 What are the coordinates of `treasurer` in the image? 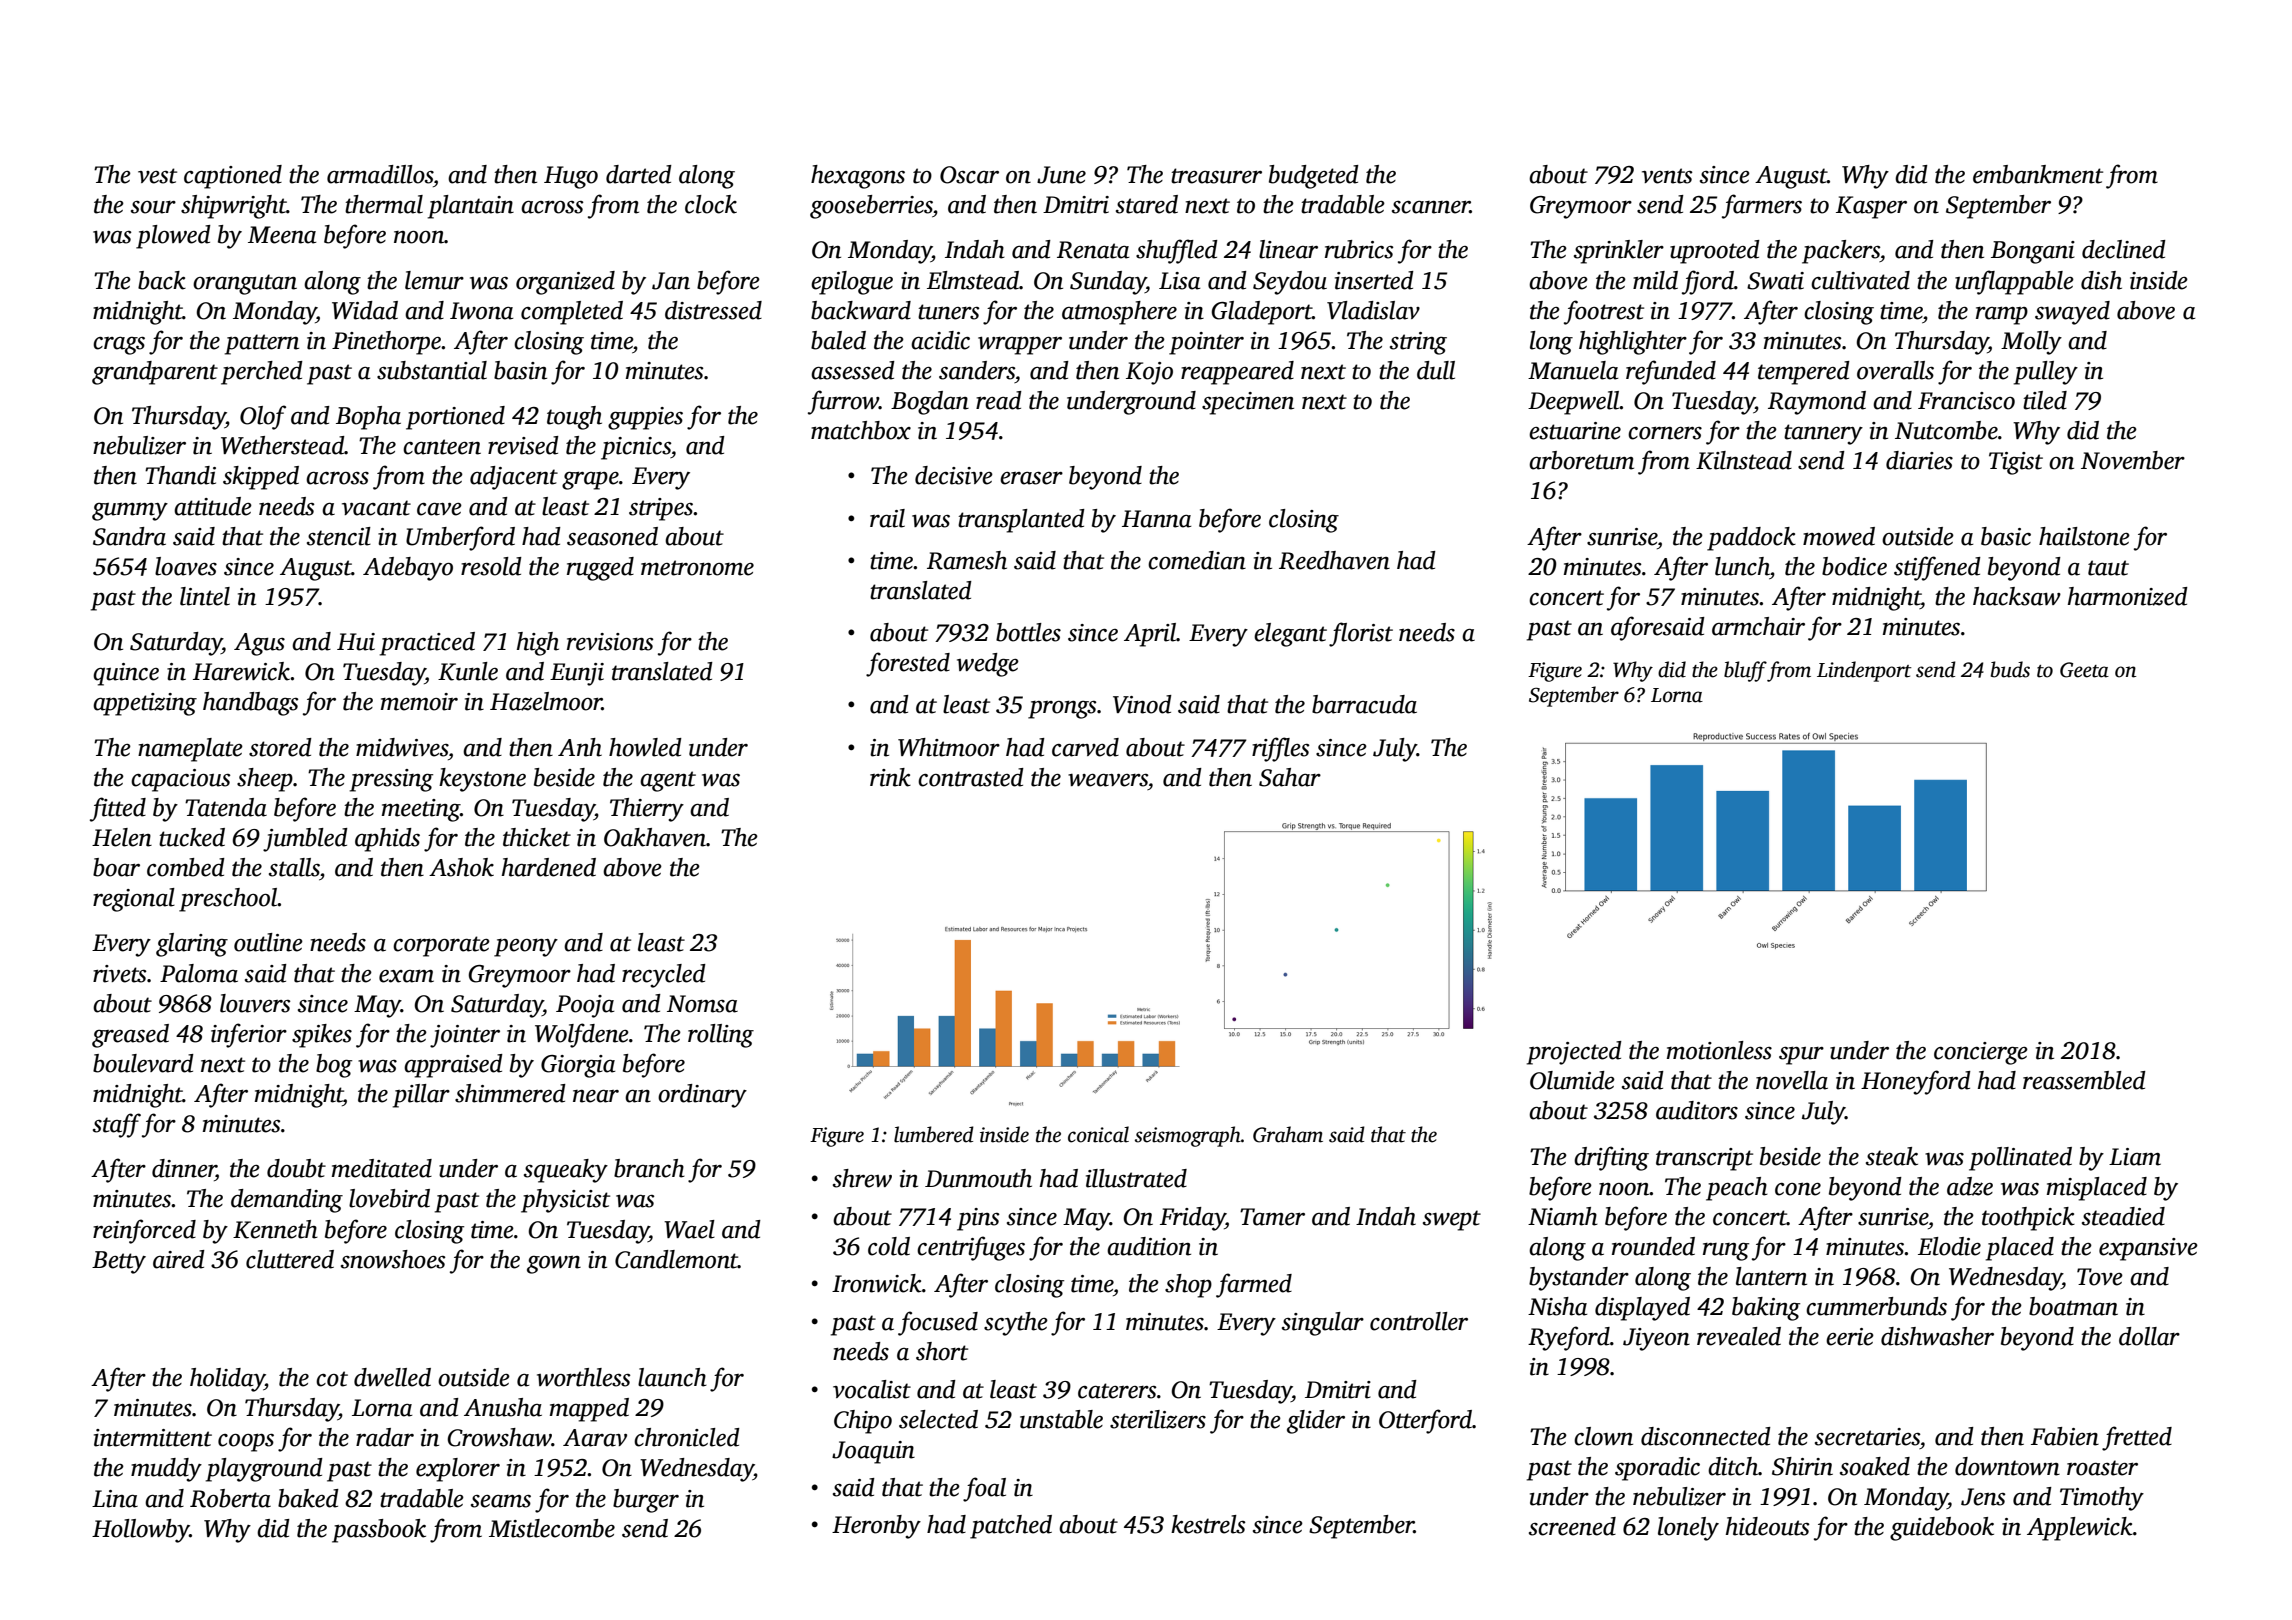 It's located at (1216, 176).
